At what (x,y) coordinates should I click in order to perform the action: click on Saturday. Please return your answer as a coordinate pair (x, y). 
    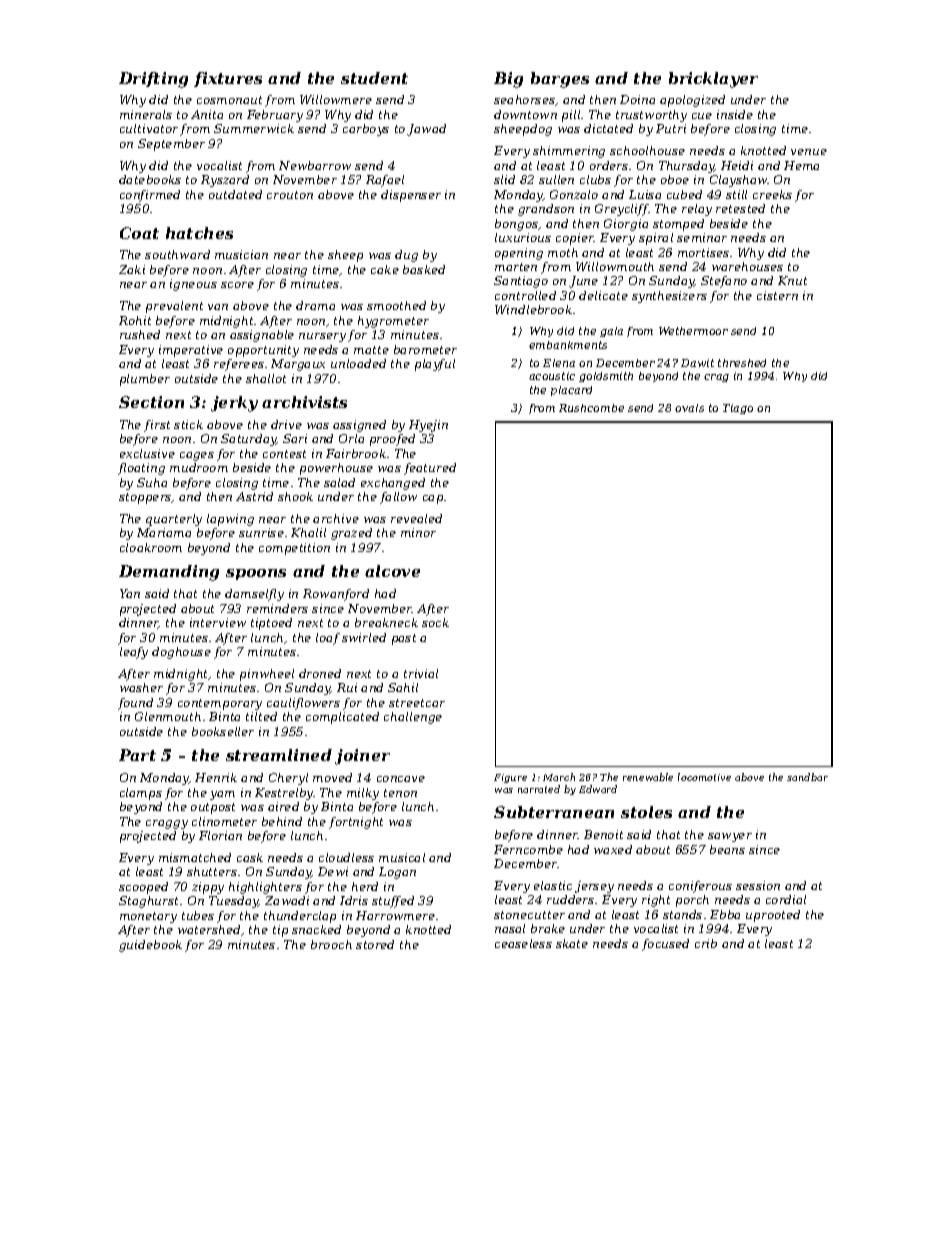
    Looking at the image, I should click on (249, 440).
